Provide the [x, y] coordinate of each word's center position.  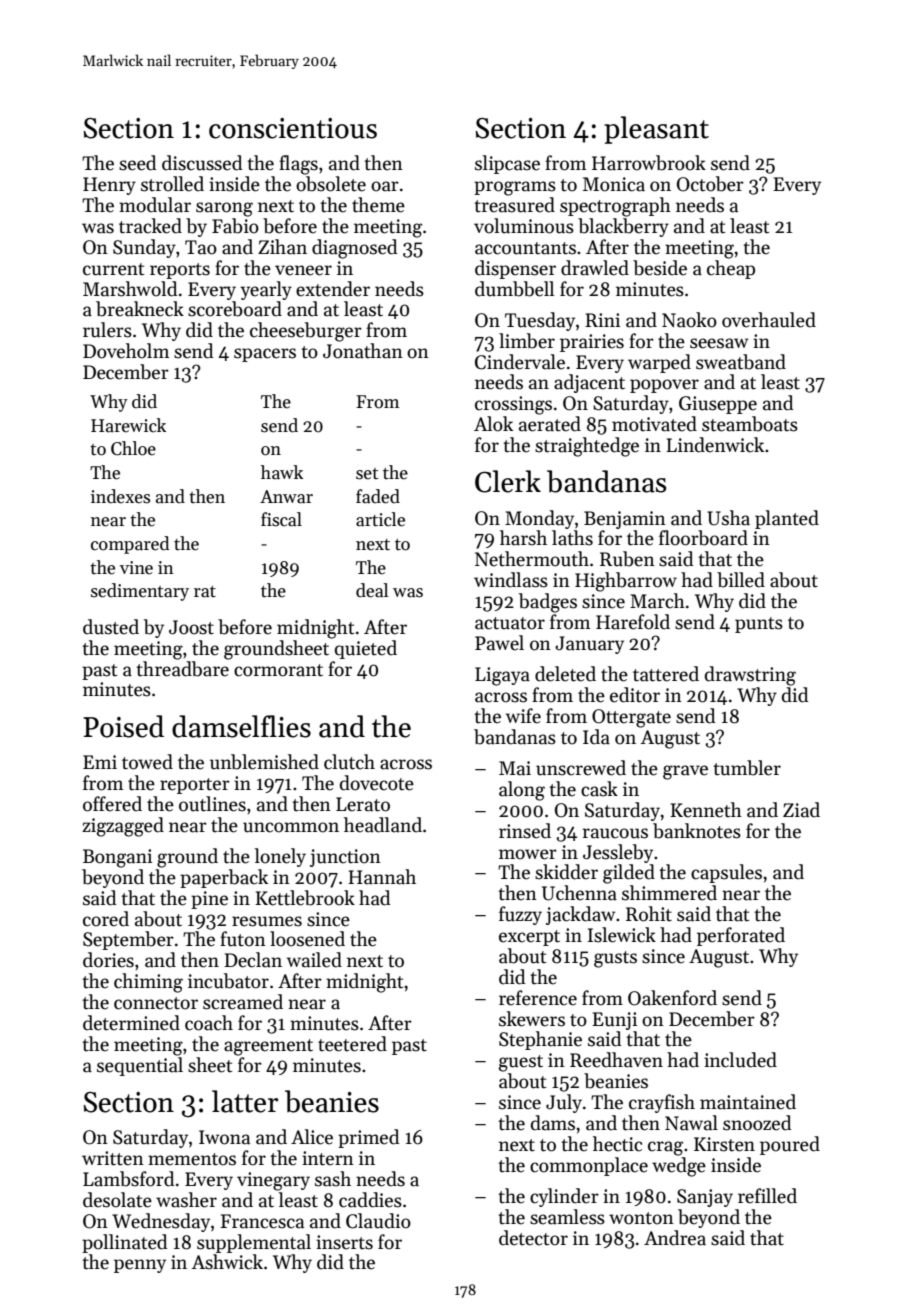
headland [383, 825]
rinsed [525, 831]
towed [147, 762]
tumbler [747, 768]
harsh [523, 538]
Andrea [675, 1238]
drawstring [750, 676]
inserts [344, 1242]
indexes [120, 496]
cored [106, 919]
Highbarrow [626, 582]
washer [186, 1200]
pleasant [656, 130]
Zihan [282, 247]
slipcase [507, 164]
